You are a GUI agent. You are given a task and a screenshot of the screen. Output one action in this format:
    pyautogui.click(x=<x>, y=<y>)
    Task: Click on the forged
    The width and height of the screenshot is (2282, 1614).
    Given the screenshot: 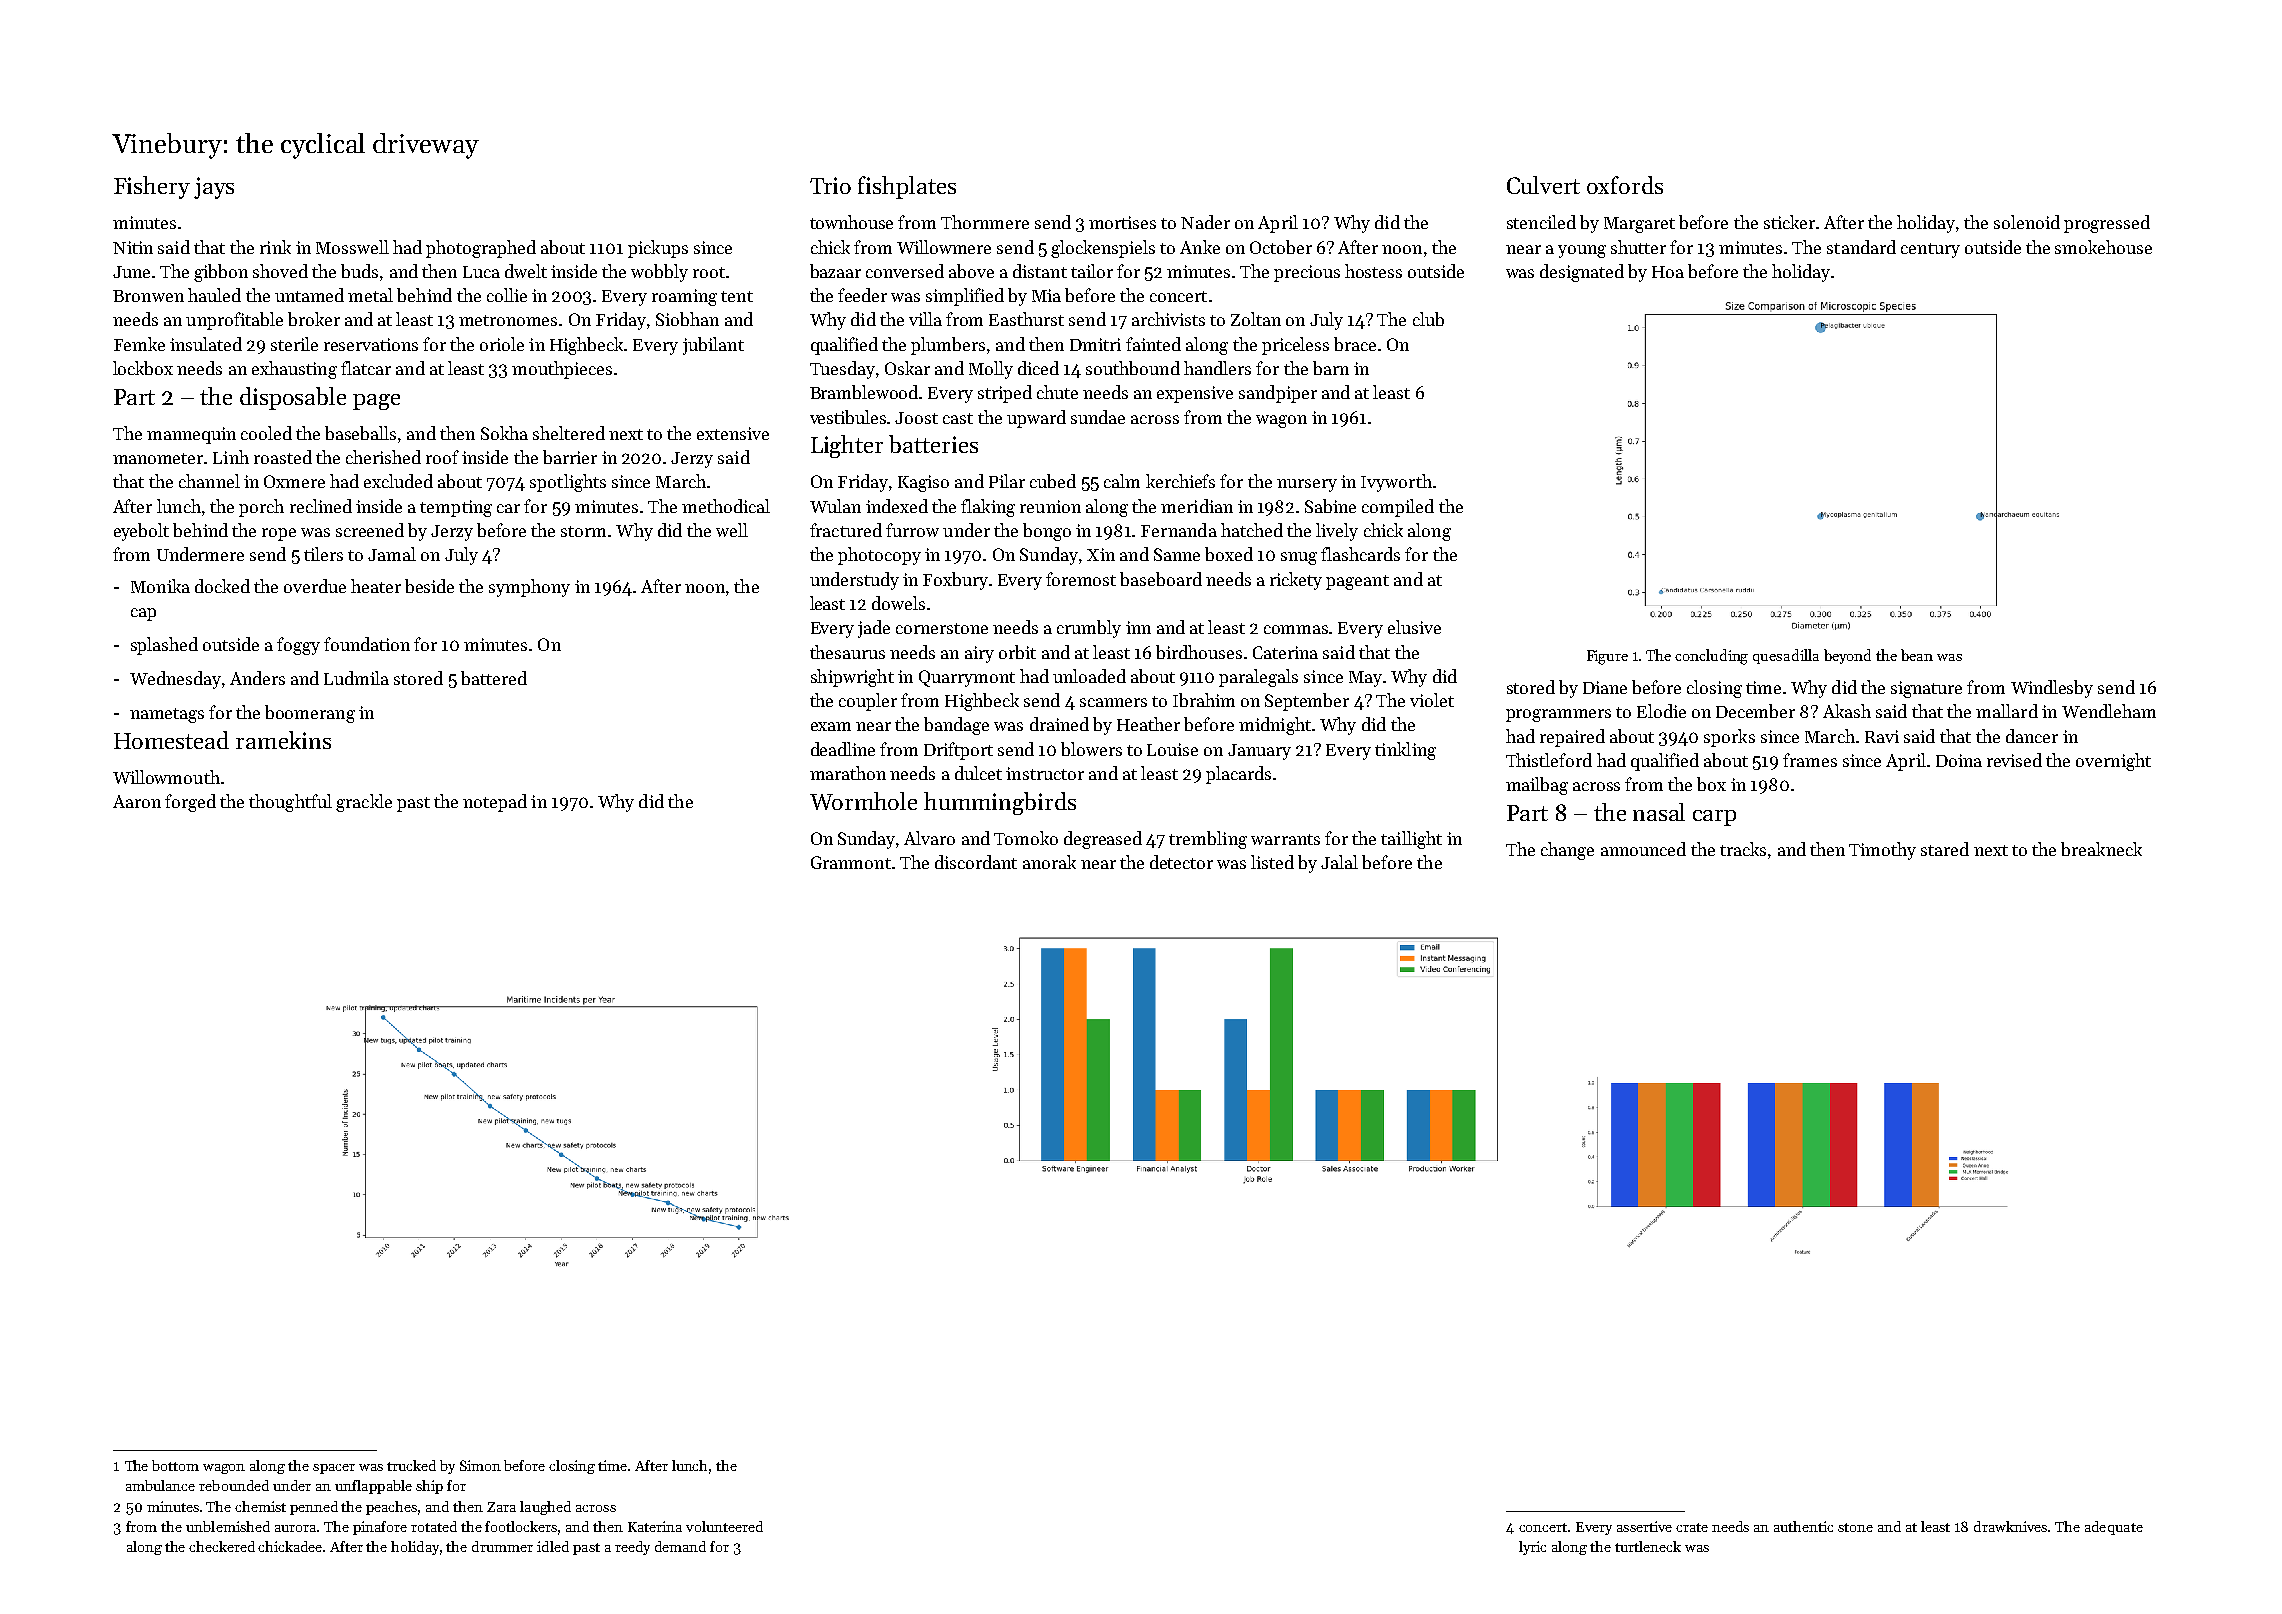 What is the action you would take?
    pyautogui.click(x=190, y=803)
